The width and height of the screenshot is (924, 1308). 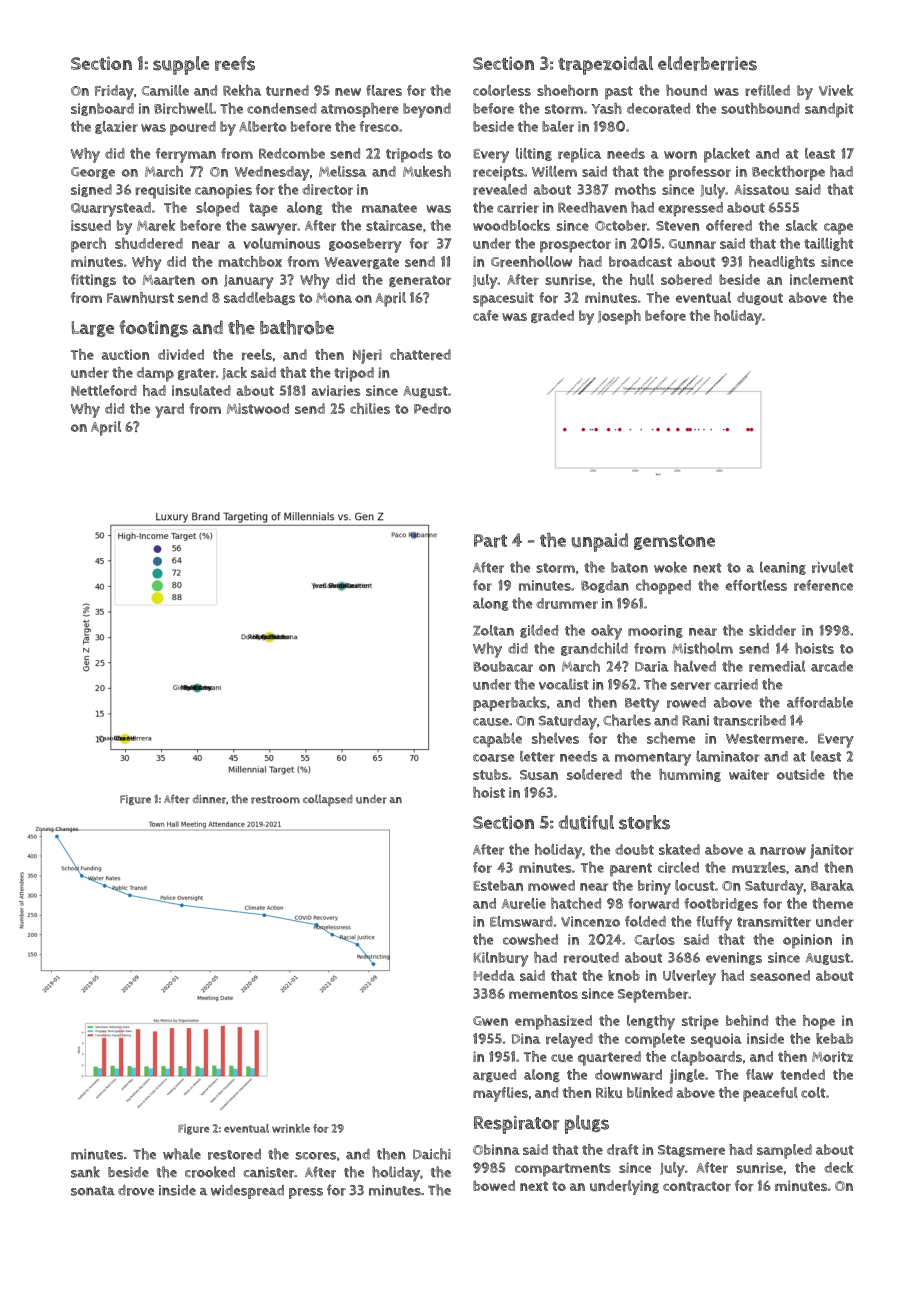 What do you see at coordinates (209, 799) in the screenshot?
I see `dinner` at bounding box center [209, 799].
